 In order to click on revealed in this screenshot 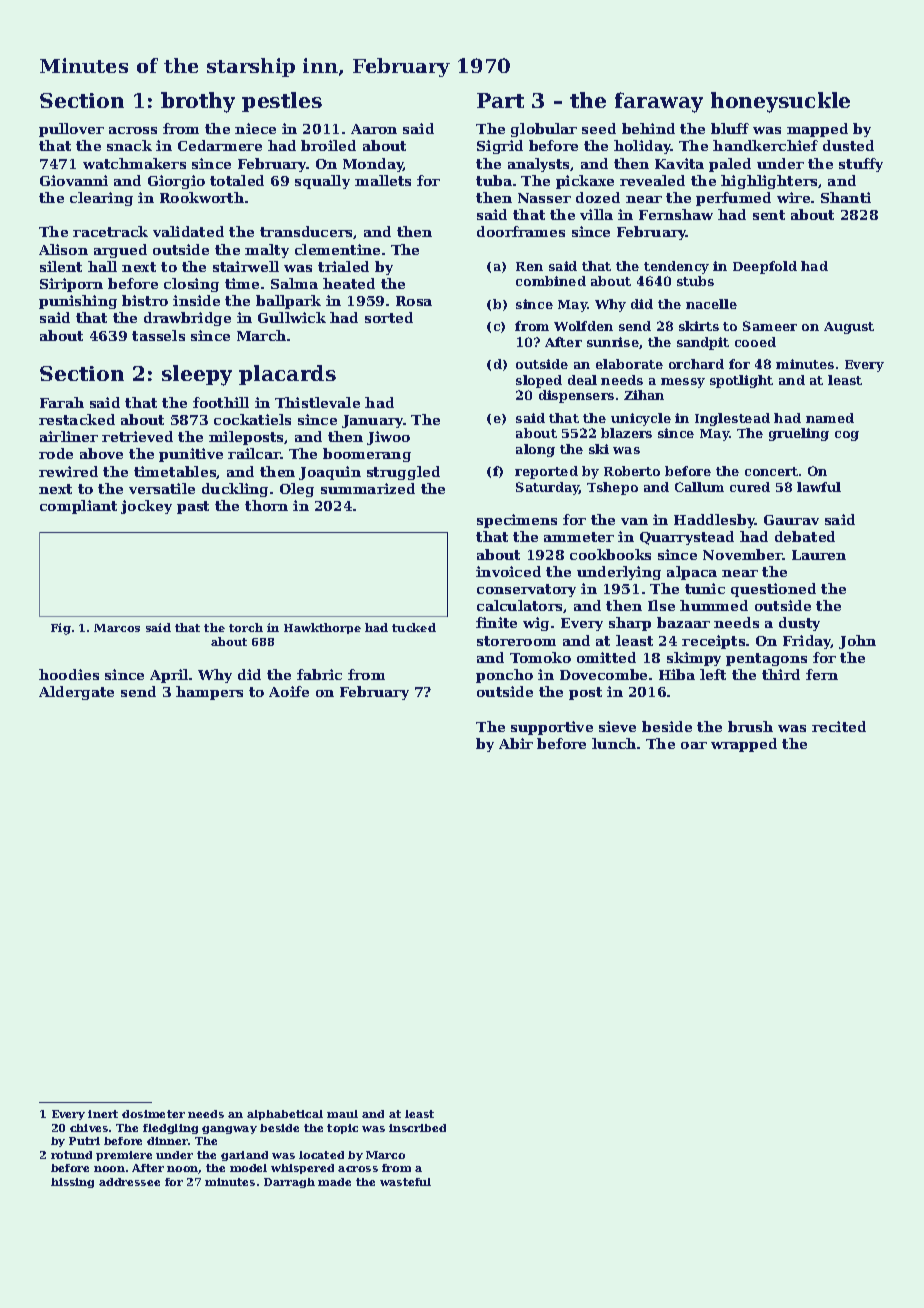, I will do `click(652, 180)`.
